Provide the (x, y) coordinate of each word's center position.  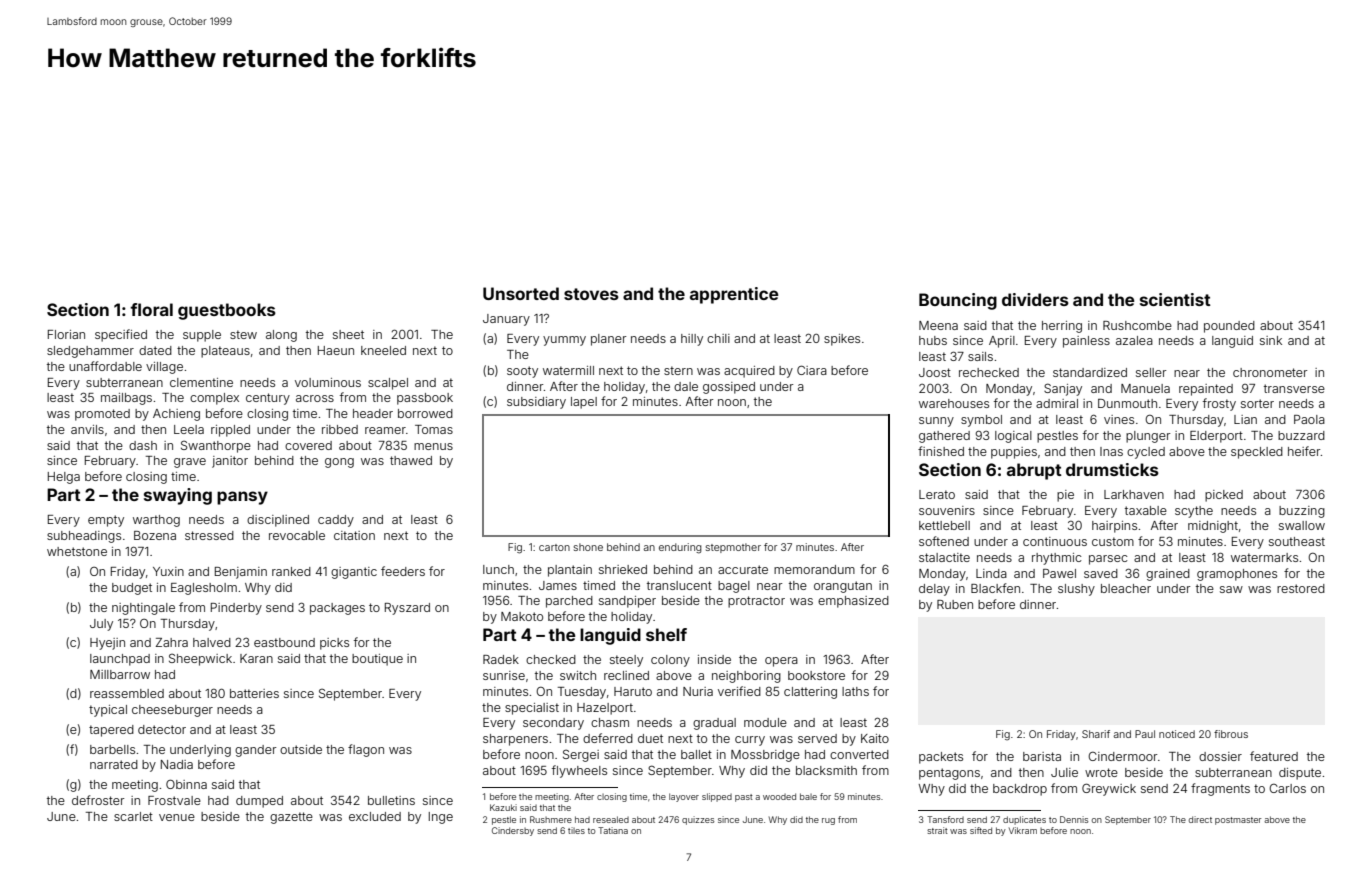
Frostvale (174, 800)
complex (214, 399)
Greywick (1109, 789)
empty (106, 521)
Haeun (336, 350)
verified (739, 691)
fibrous (1231, 734)
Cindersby (513, 831)
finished (941, 451)
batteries (254, 693)
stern (678, 370)
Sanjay (1063, 389)
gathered (944, 437)
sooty (522, 372)
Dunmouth (1127, 403)
